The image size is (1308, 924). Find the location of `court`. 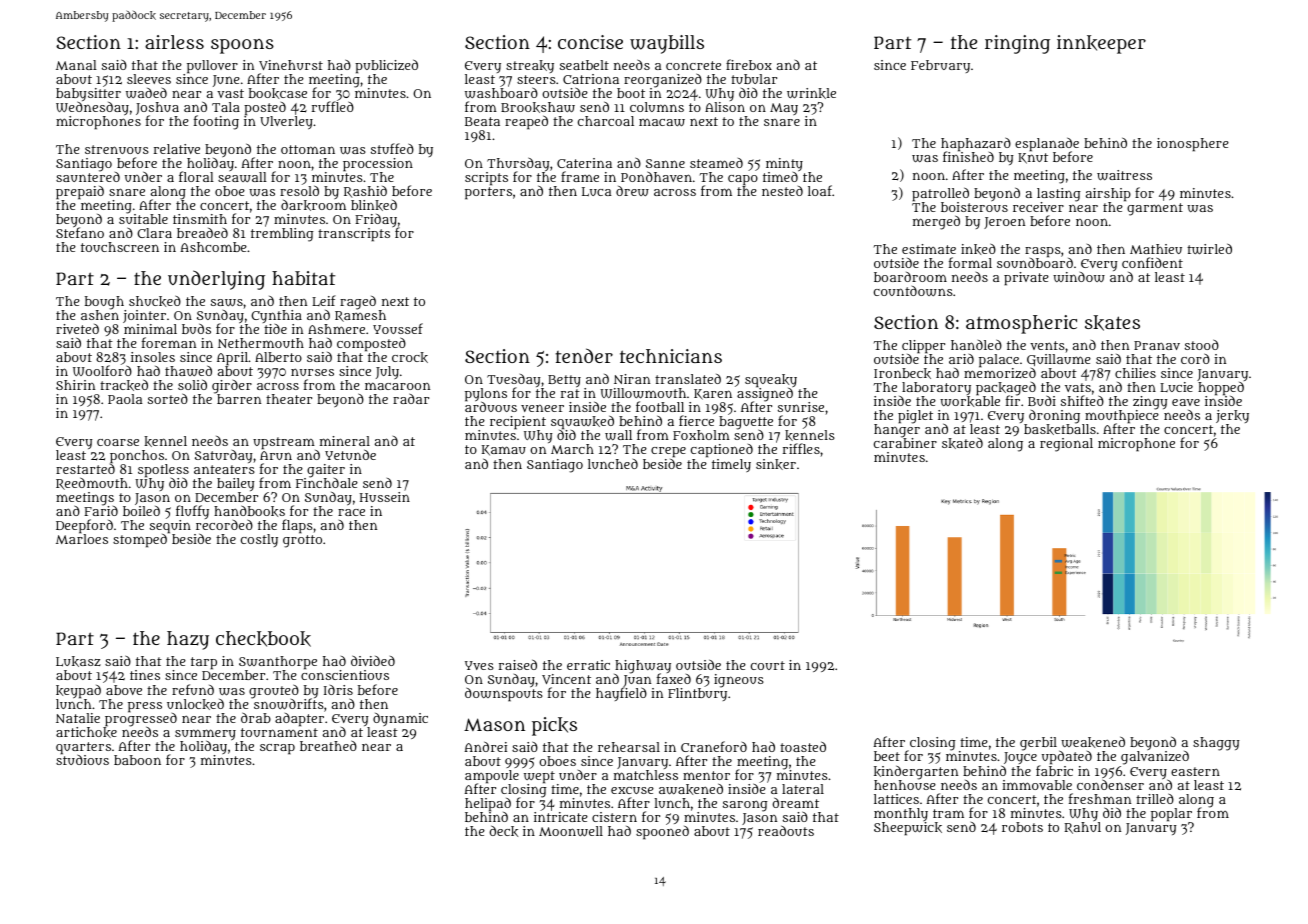

court is located at coordinates (768, 665).
